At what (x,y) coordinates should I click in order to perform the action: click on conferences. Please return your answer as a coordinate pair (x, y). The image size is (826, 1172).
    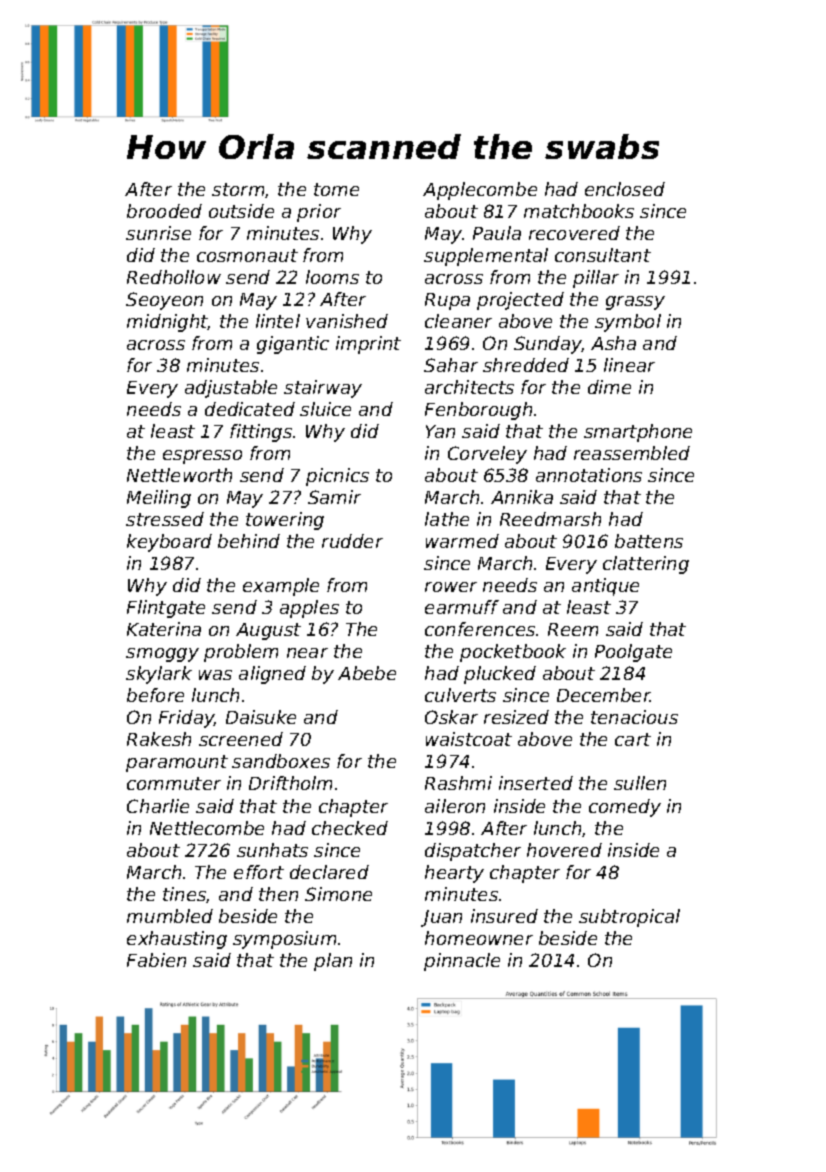
    Looking at the image, I should click on (480, 629).
